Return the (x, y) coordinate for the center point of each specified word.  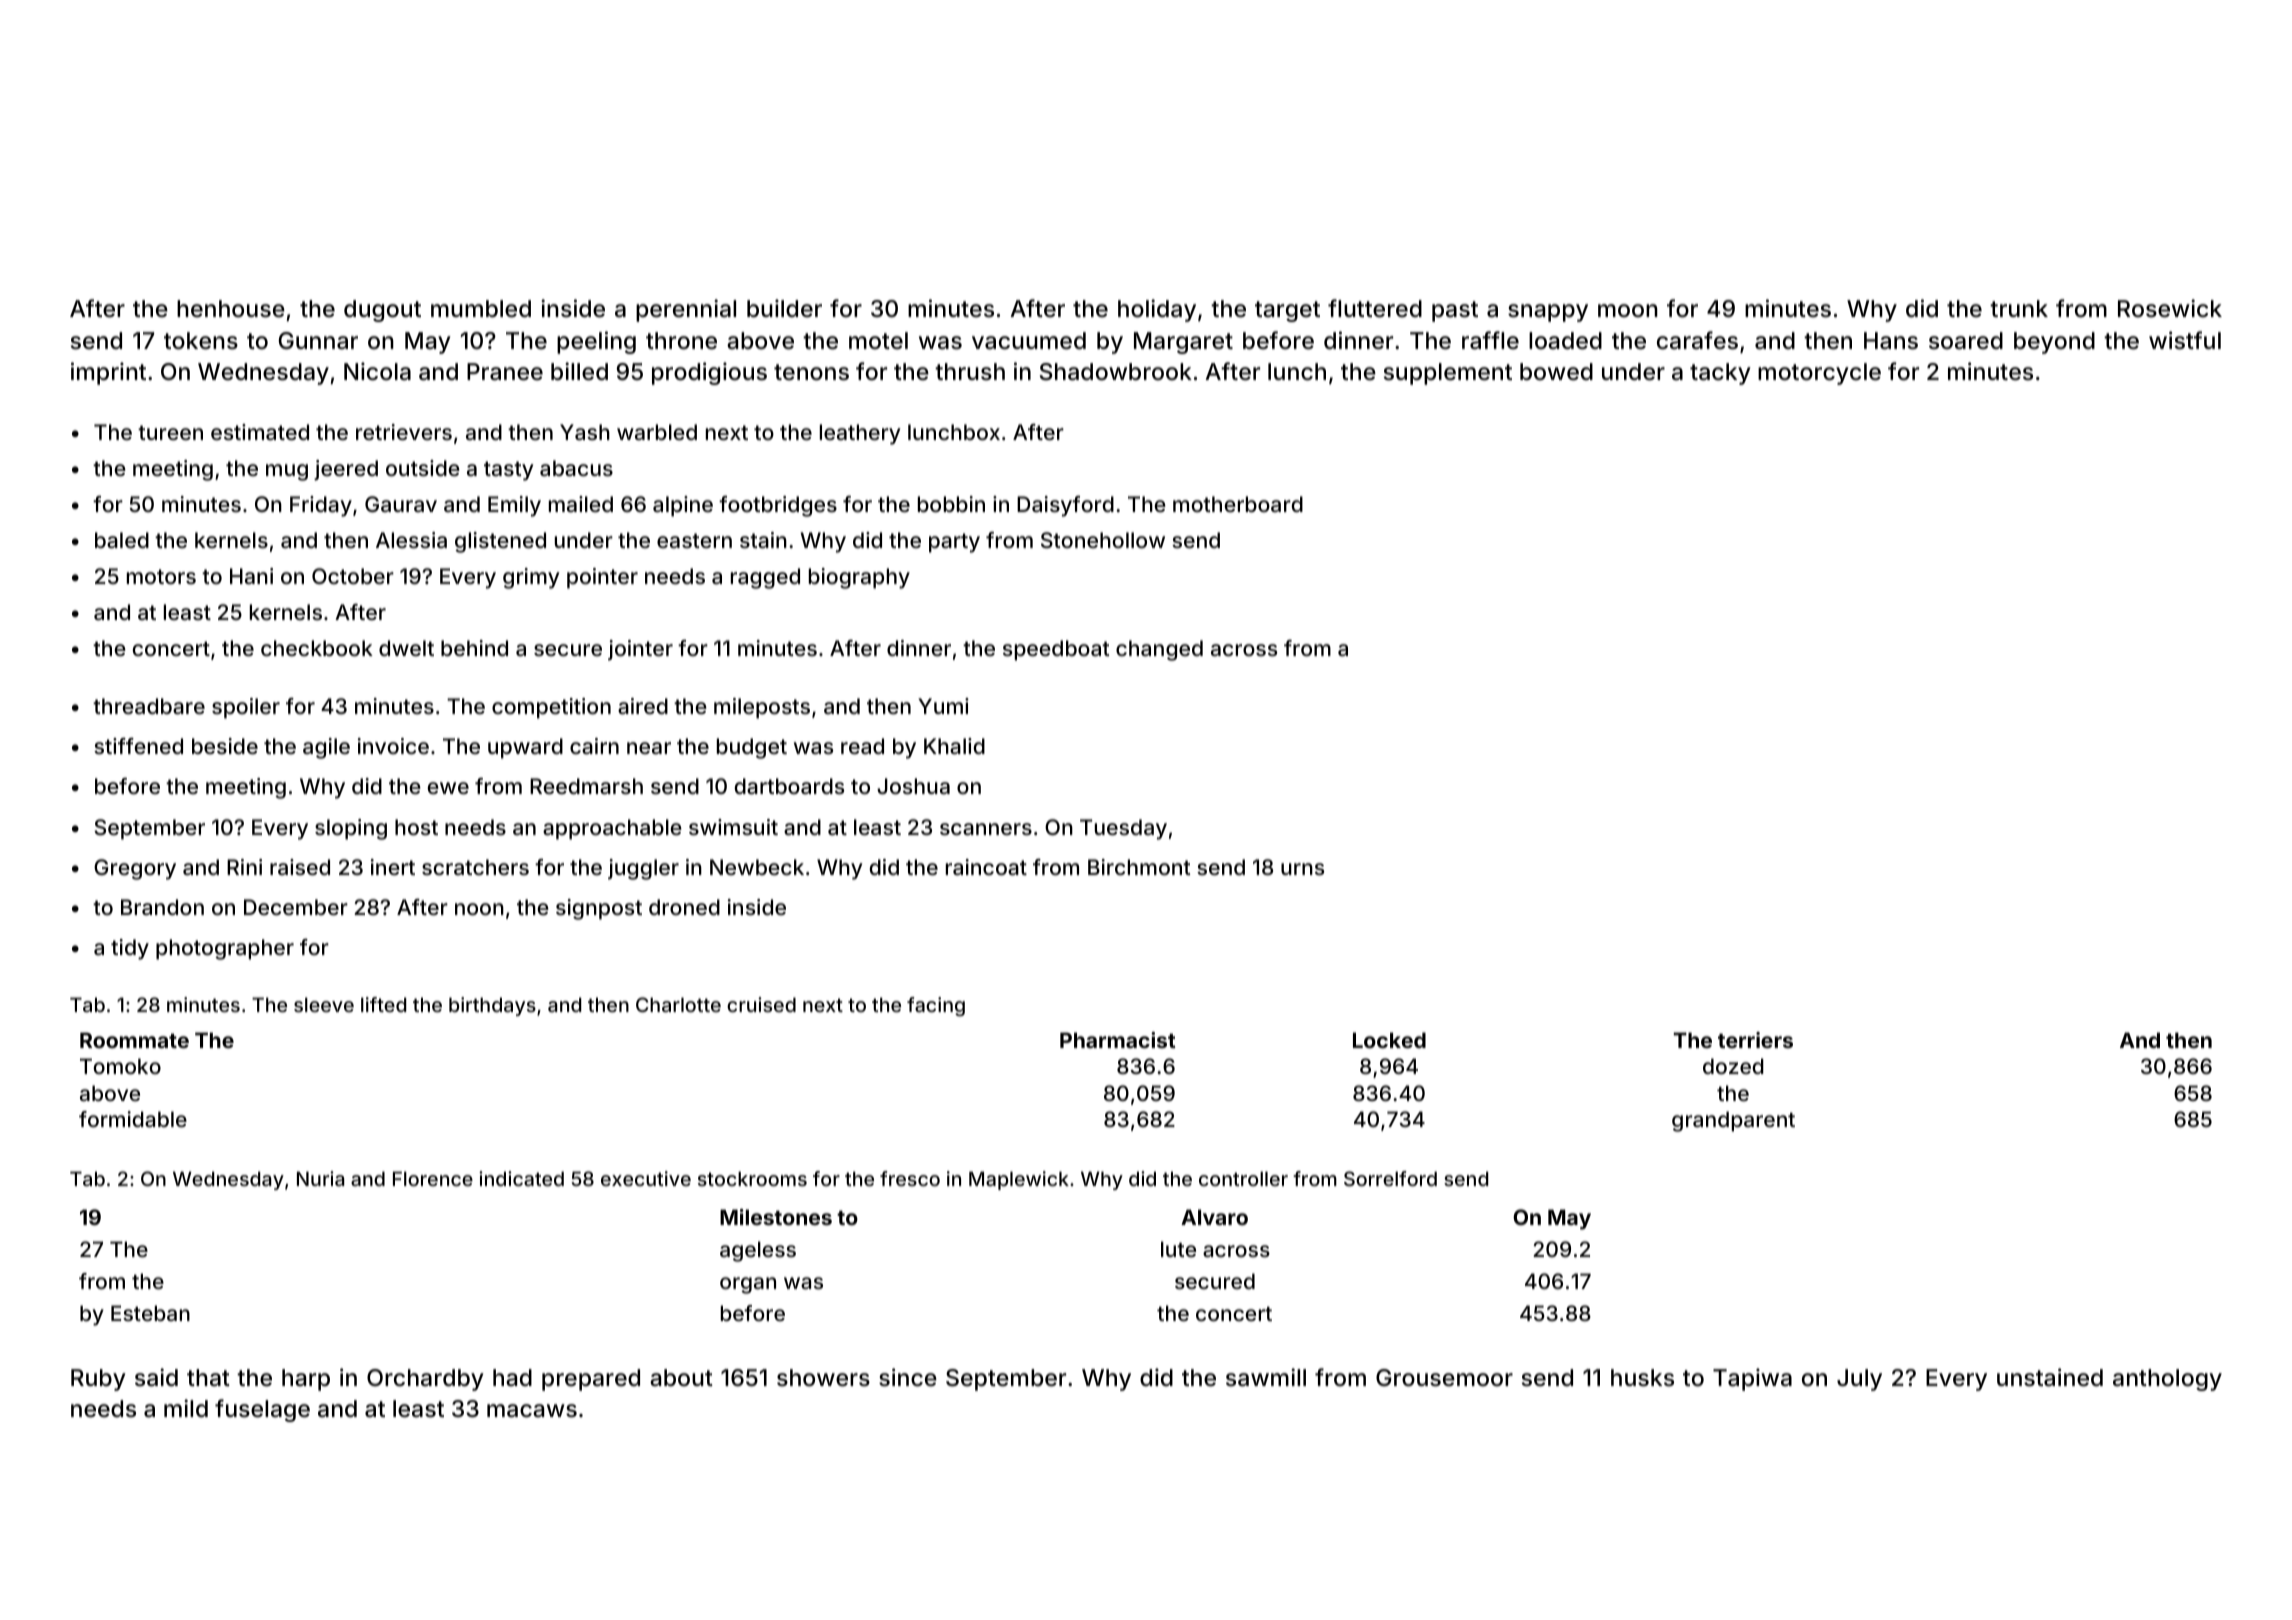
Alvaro (1214, 1217)
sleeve (324, 1004)
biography (859, 578)
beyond (2054, 343)
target (1287, 311)
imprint (108, 373)
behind (474, 648)
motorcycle (1819, 374)
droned (684, 907)
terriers (1755, 1040)
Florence (433, 1178)
